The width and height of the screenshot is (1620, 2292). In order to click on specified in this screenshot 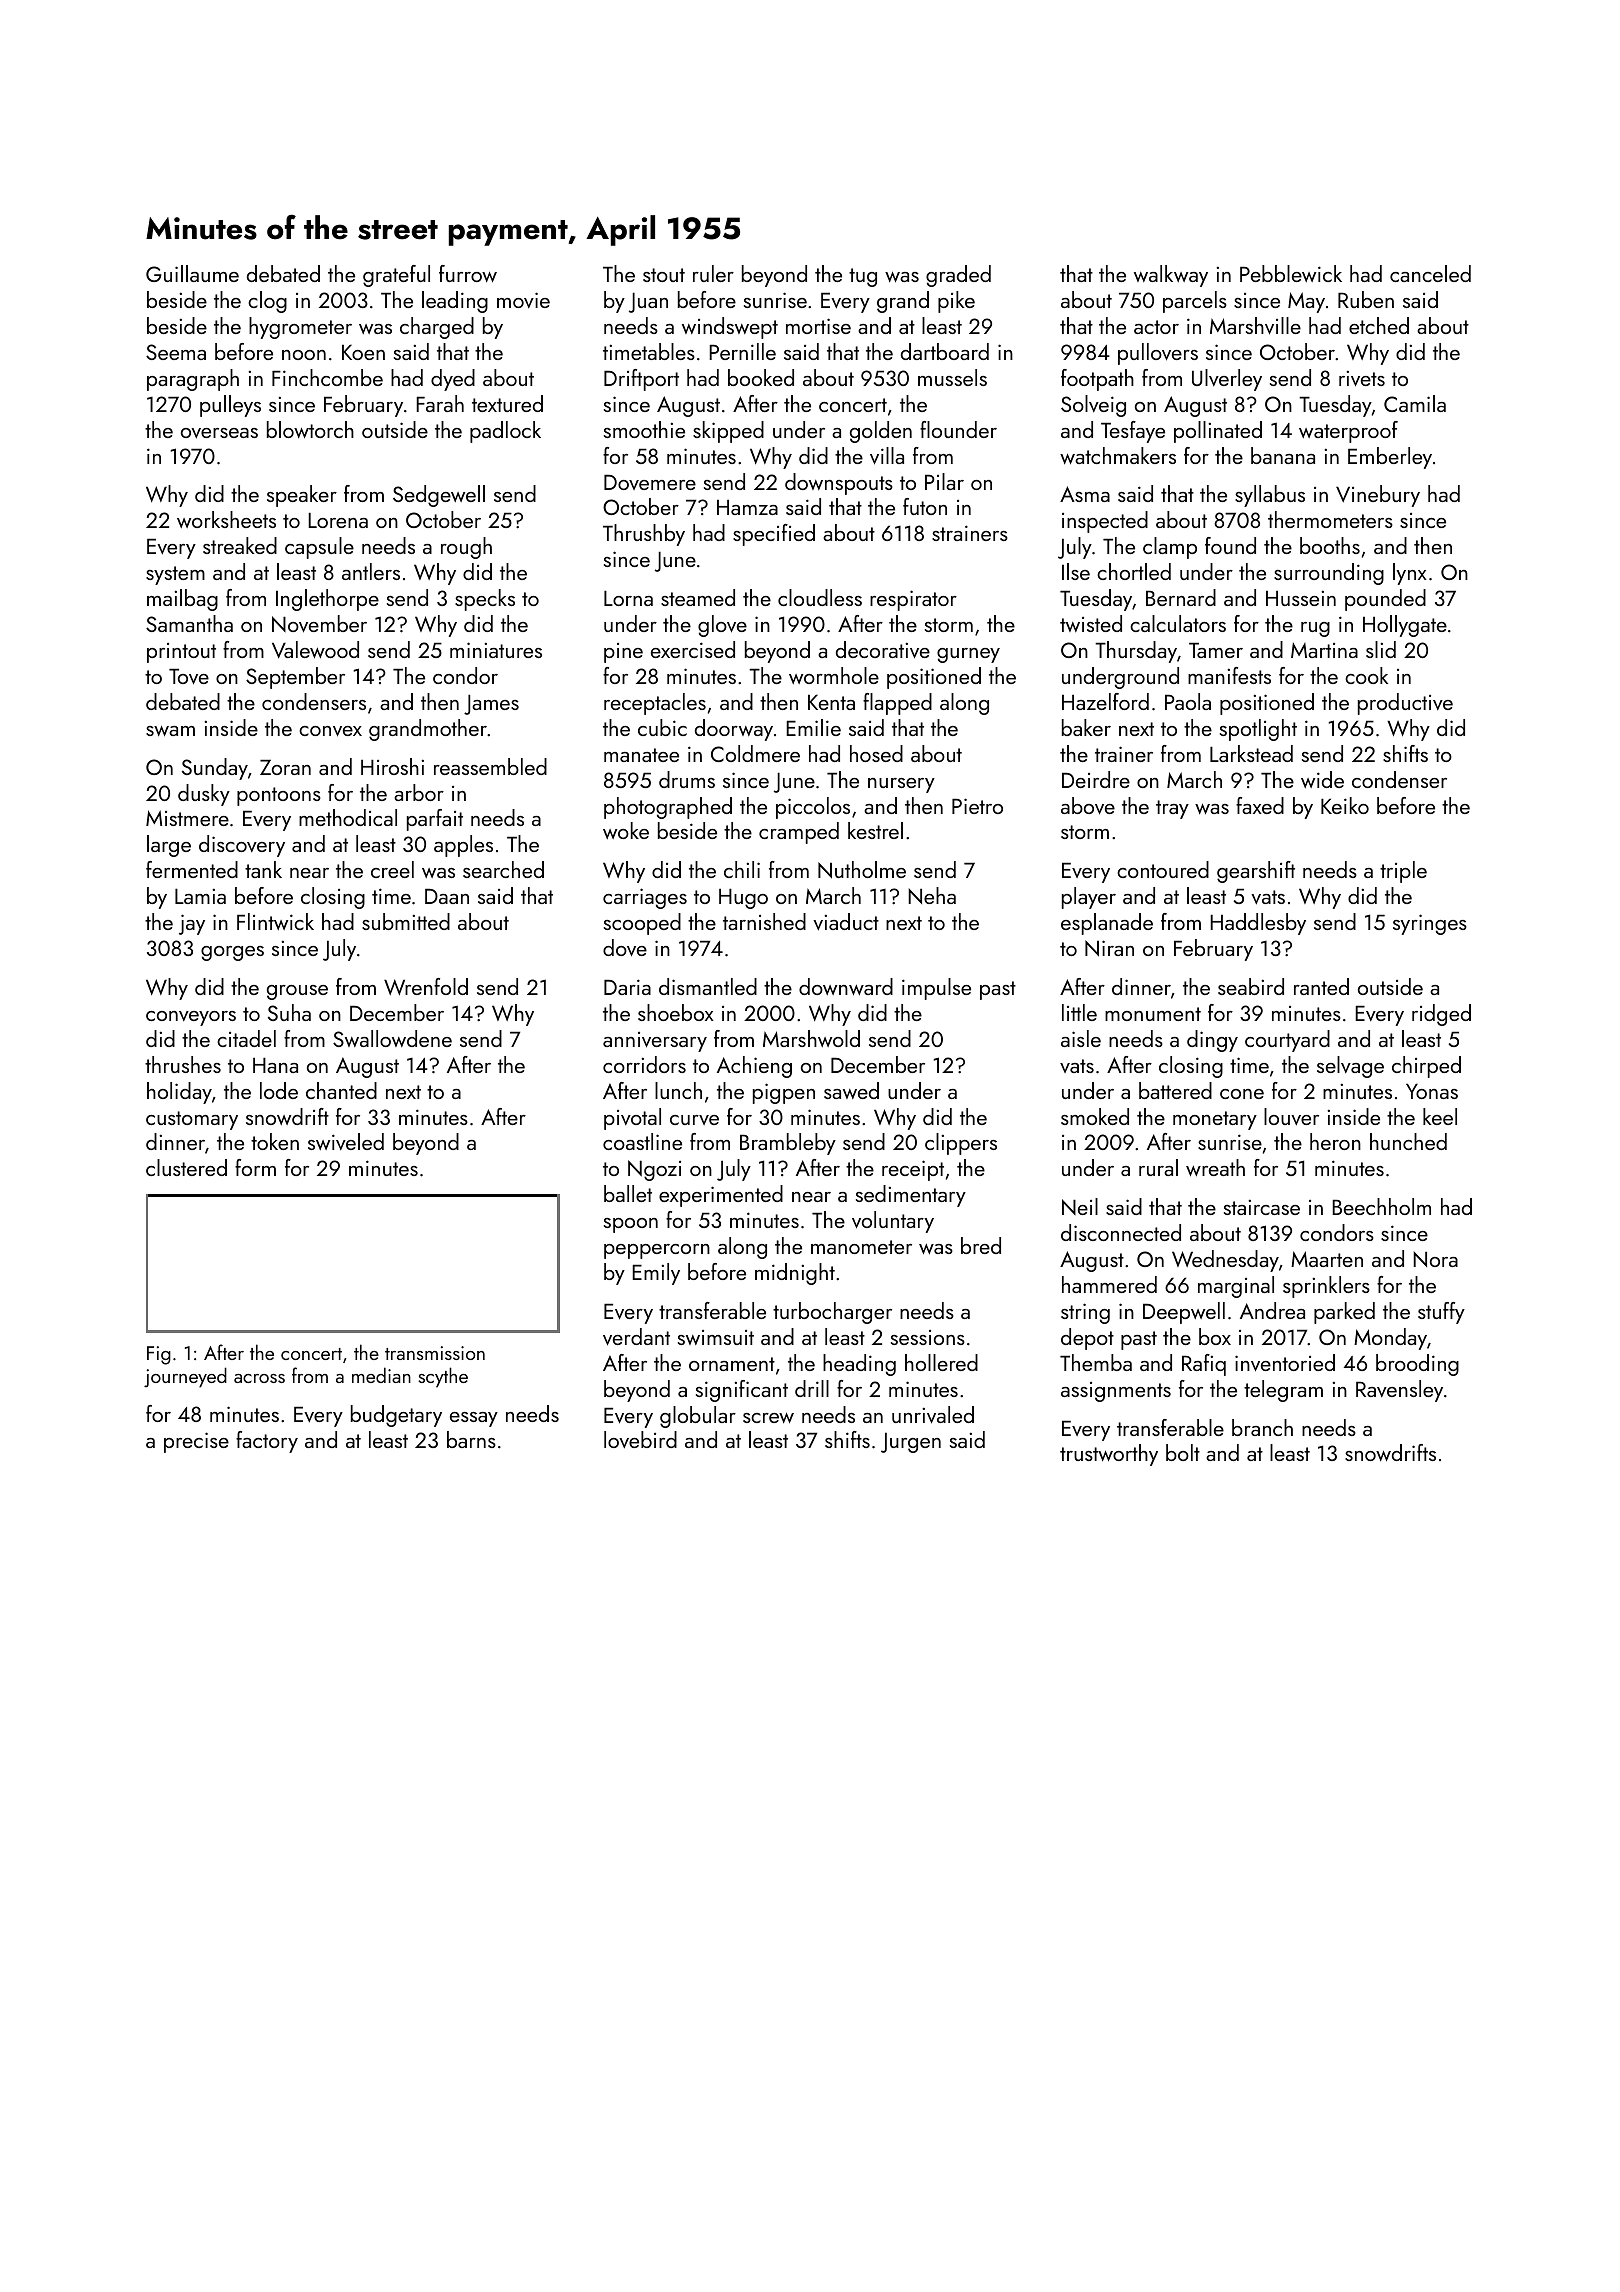, I will do `click(774, 535)`.
